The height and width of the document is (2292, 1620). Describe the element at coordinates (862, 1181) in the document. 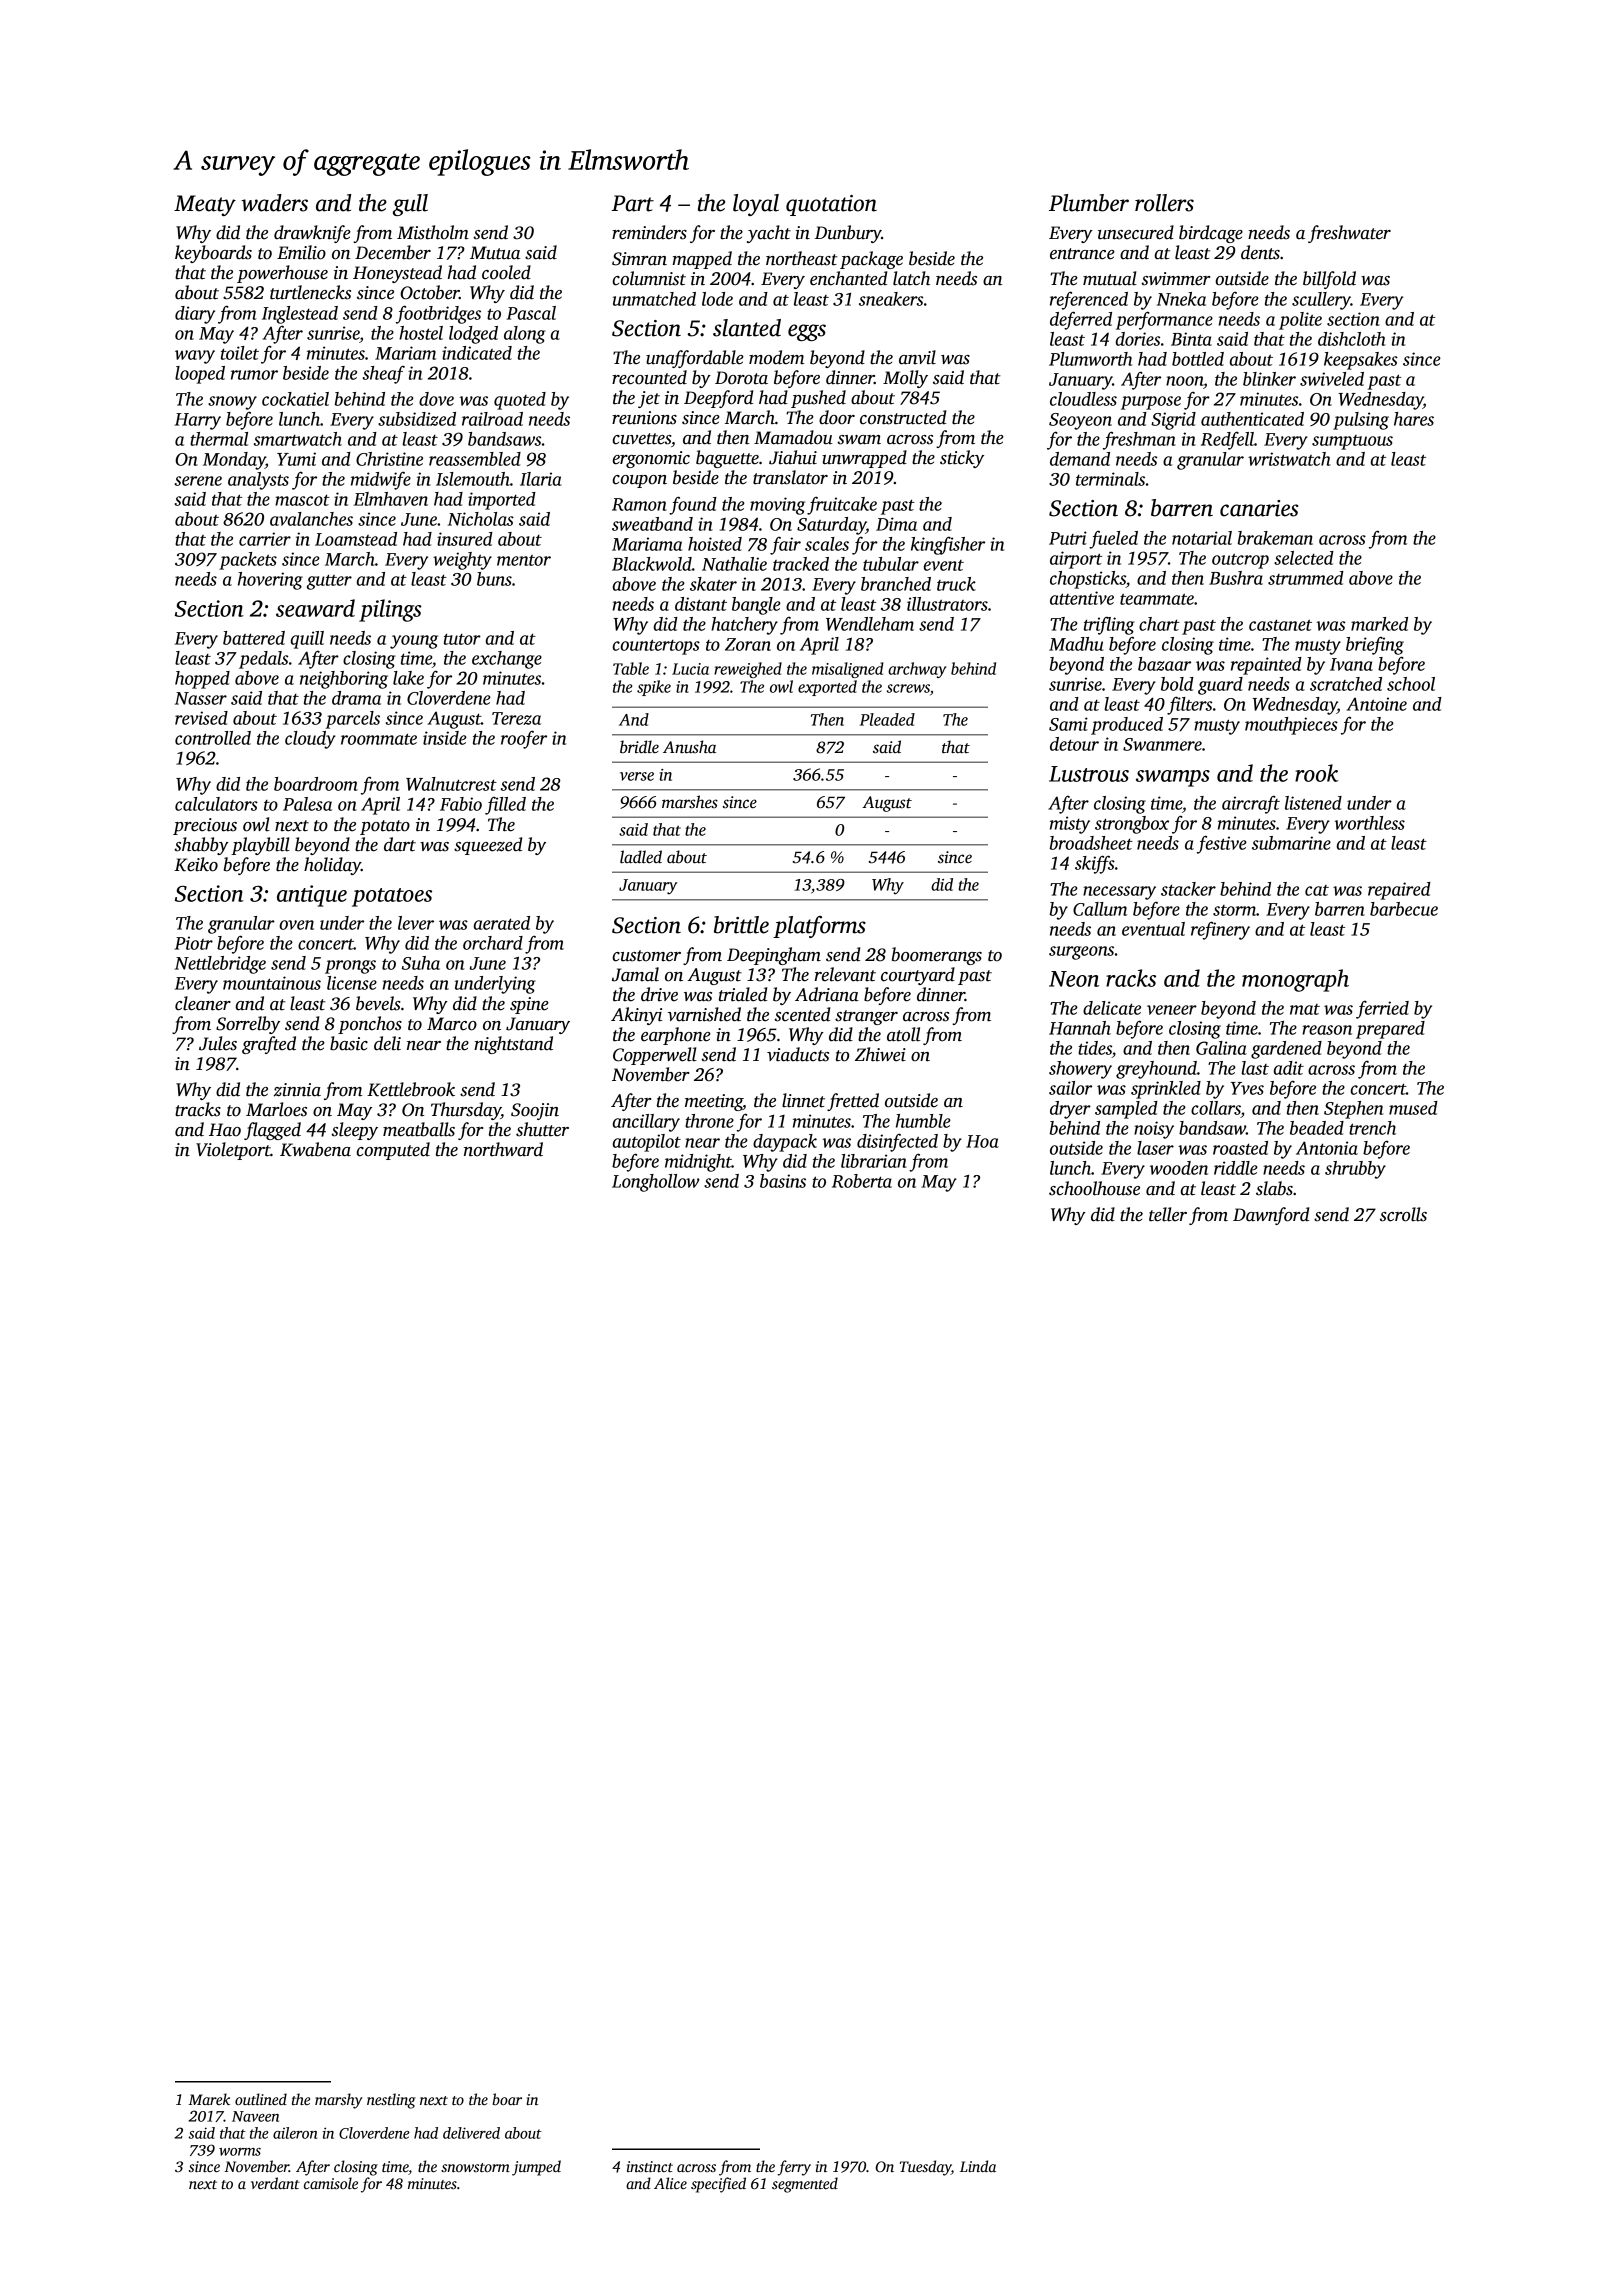

I see `Roberta` at that location.
